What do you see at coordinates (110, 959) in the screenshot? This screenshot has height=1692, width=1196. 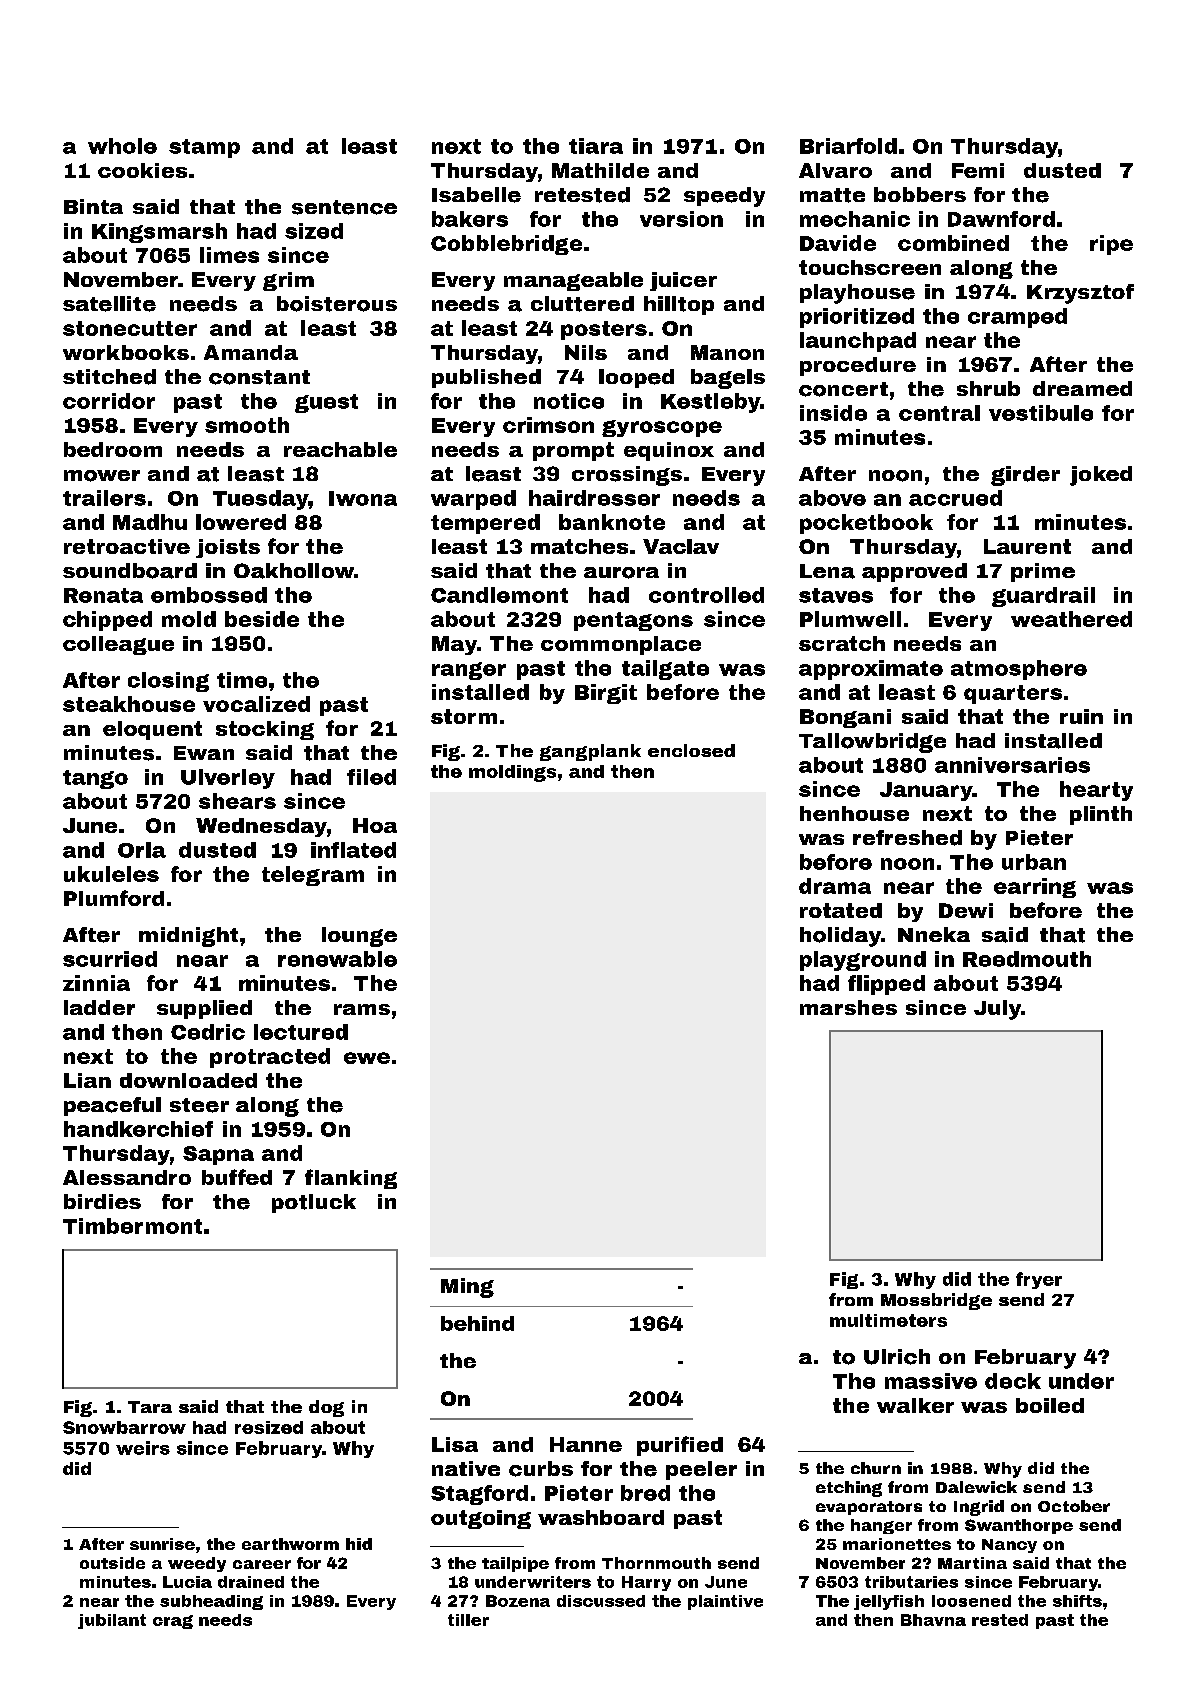 I see `scurried` at bounding box center [110, 959].
